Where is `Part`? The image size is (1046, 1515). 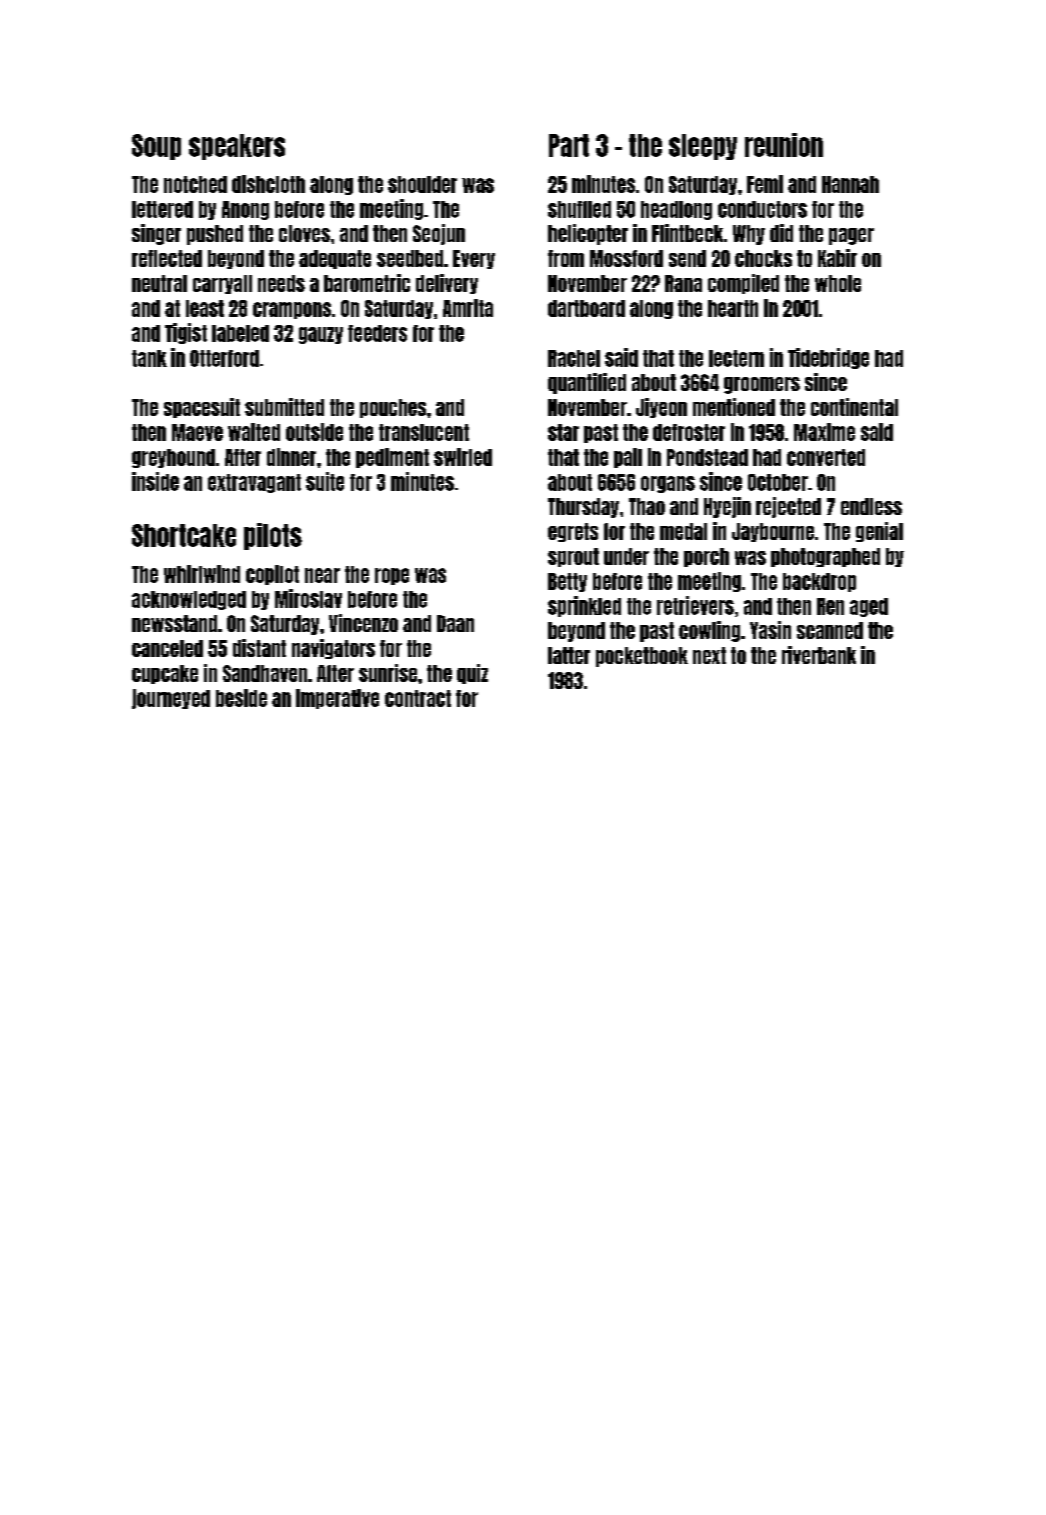 Part is located at coordinates (569, 145).
